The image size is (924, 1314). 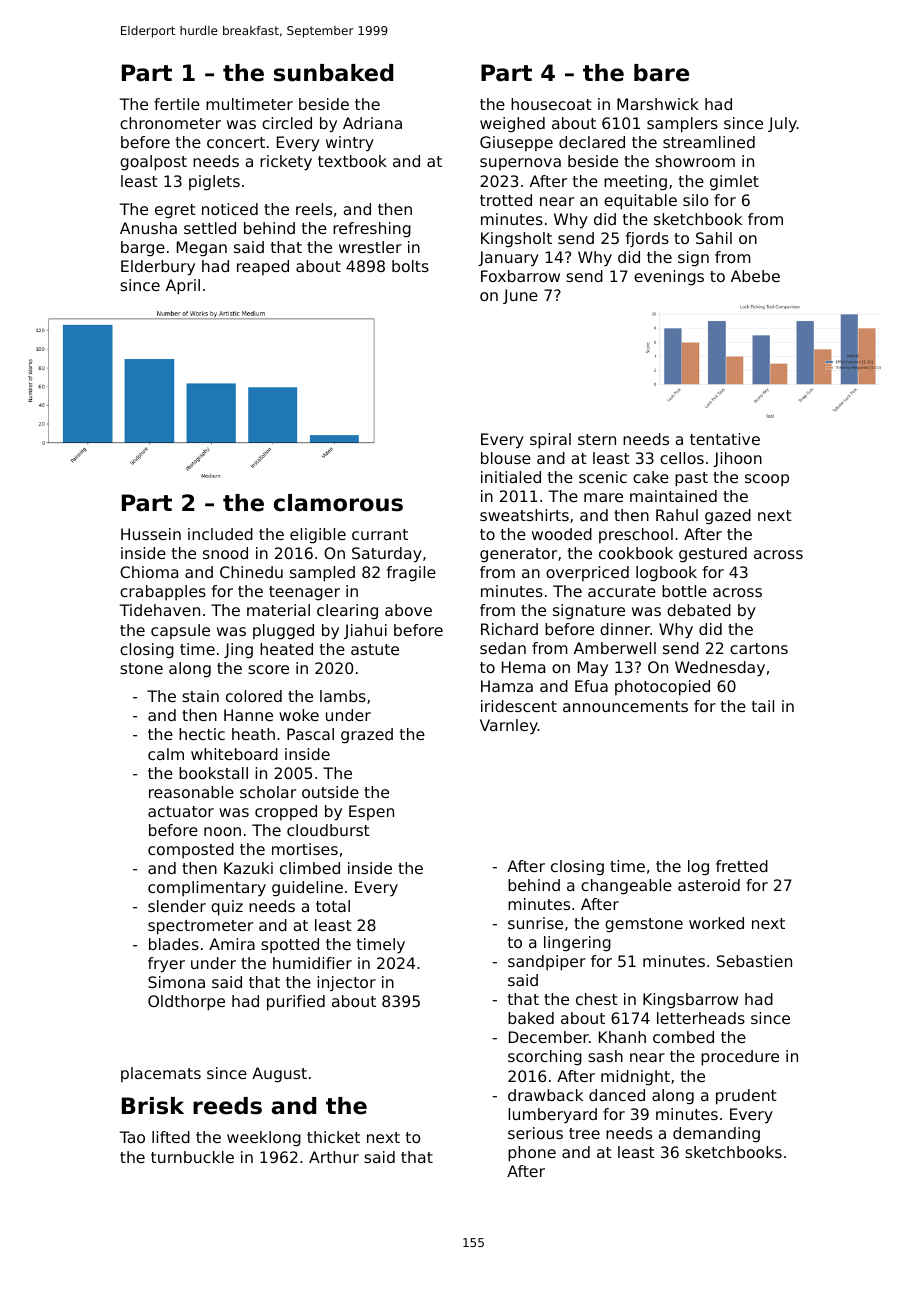 I want to click on reaped, so click(x=263, y=267).
